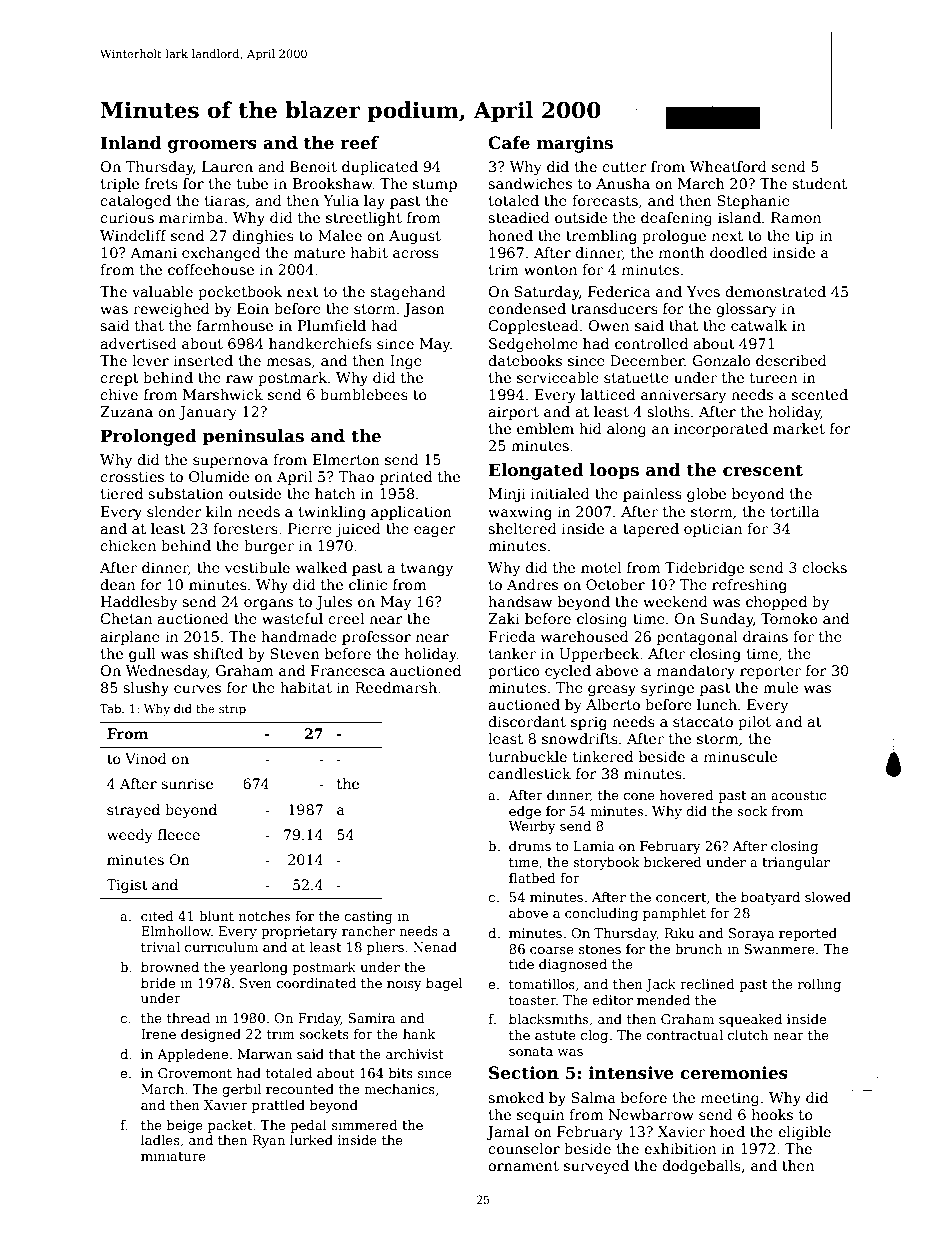 The width and height of the document is (952, 1233). What do you see at coordinates (596, 1167) in the document?
I see `surveyed` at bounding box center [596, 1167].
